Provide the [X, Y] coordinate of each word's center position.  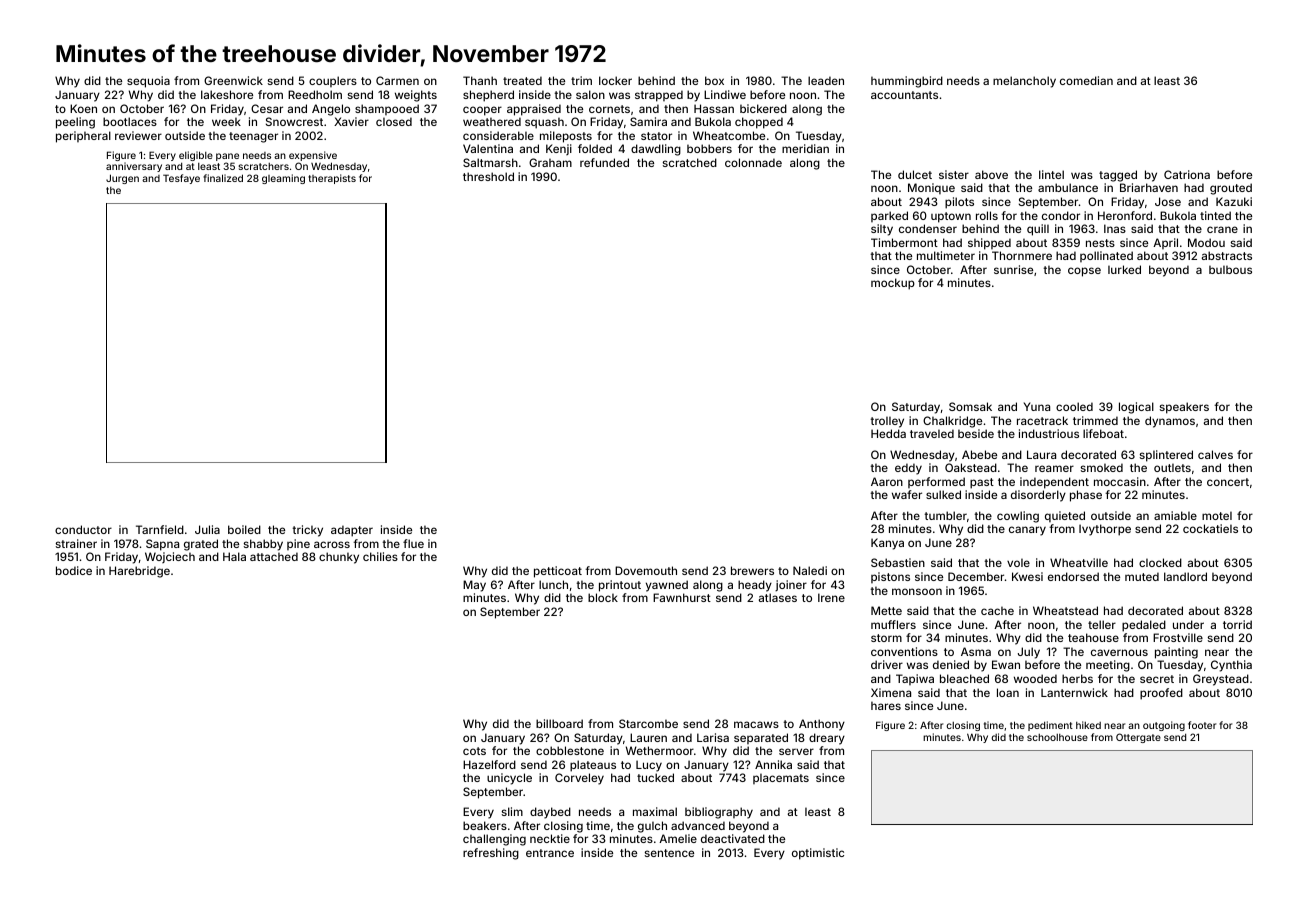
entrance [550, 853]
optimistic [818, 854]
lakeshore [227, 94]
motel [1217, 515]
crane [1222, 229]
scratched [690, 162]
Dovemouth [646, 570]
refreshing [491, 854]
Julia [207, 529]
